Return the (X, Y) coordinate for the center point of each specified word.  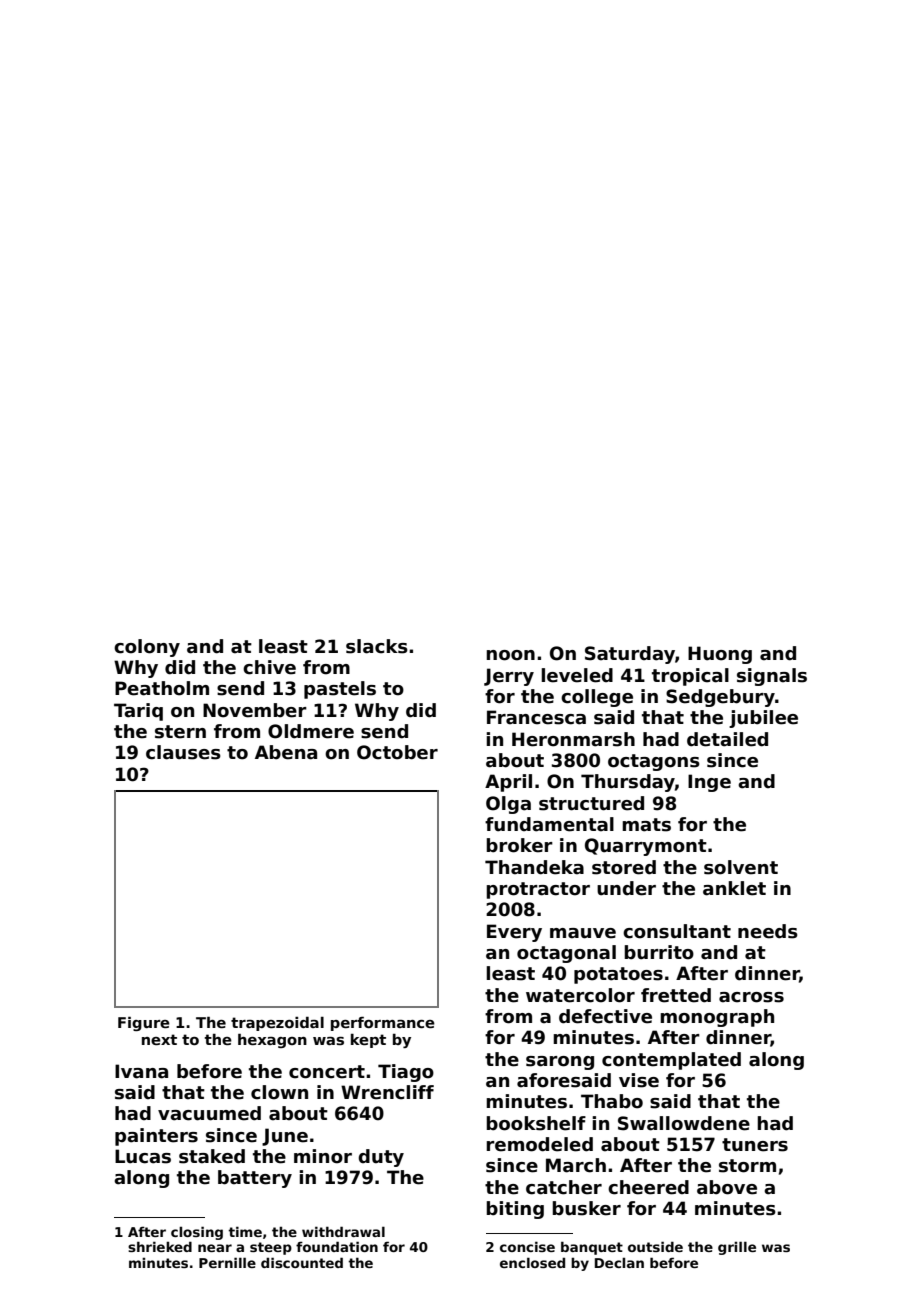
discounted (302, 1262)
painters (156, 1137)
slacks (377, 646)
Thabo (612, 1101)
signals (772, 677)
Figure (144, 1023)
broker (519, 845)
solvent (741, 867)
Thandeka (534, 867)
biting (515, 1210)
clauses (183, 752)
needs (768, 931)
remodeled (539, 1144)
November (255, 710)
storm (747, 1166)
